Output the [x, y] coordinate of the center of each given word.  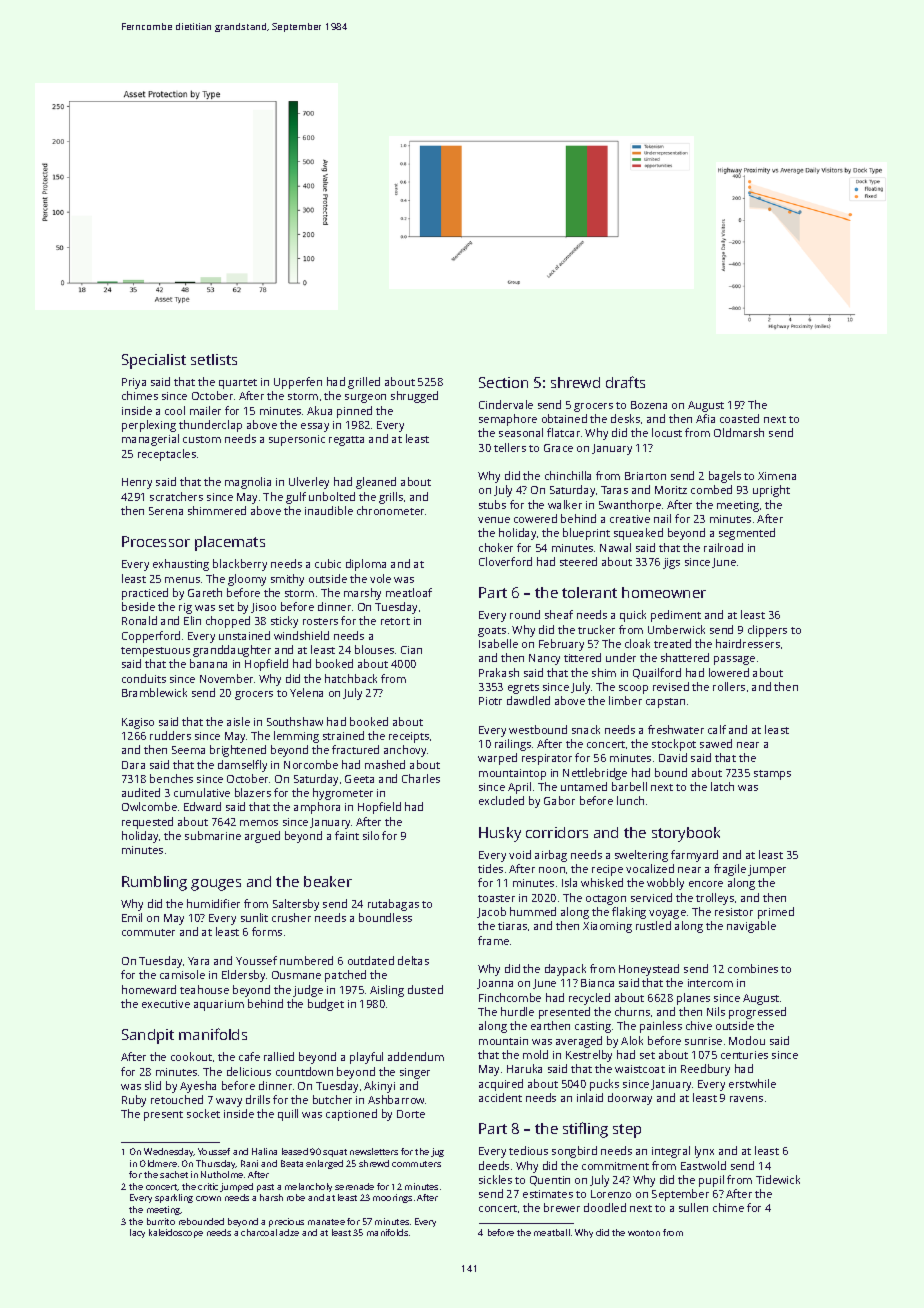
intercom [710, 983]
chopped [228, 622]
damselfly [242, 766]
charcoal [259, 1232]
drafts [625, 382]
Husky [500, 834]
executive [166, 1004]
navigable [751, 927]
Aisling [387, 991]
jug [437, 1152]
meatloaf [409, 592]
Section [503, 382]
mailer [205, 410]
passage [734, 660]
